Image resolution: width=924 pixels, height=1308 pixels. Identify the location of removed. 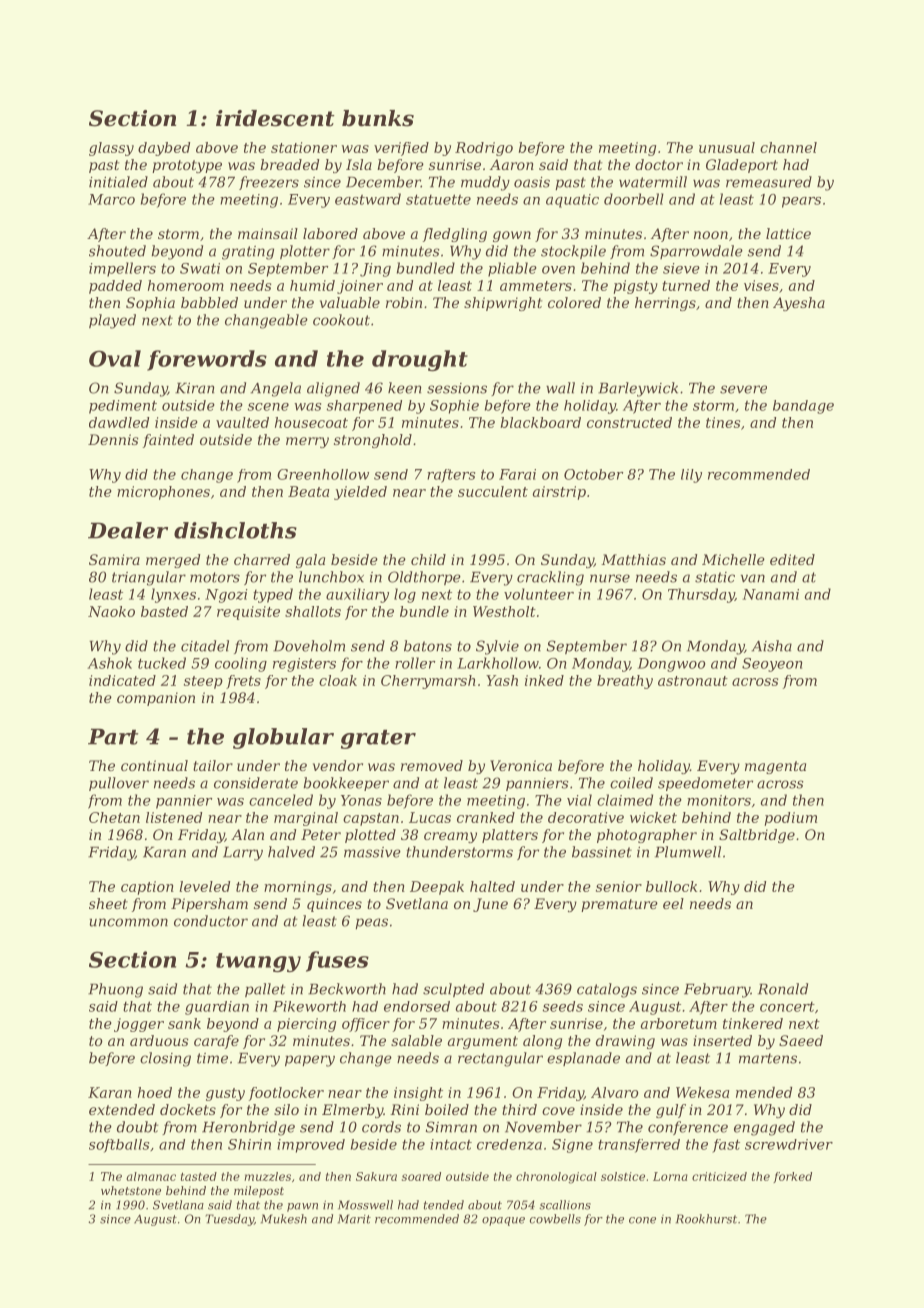
(432, 765).
